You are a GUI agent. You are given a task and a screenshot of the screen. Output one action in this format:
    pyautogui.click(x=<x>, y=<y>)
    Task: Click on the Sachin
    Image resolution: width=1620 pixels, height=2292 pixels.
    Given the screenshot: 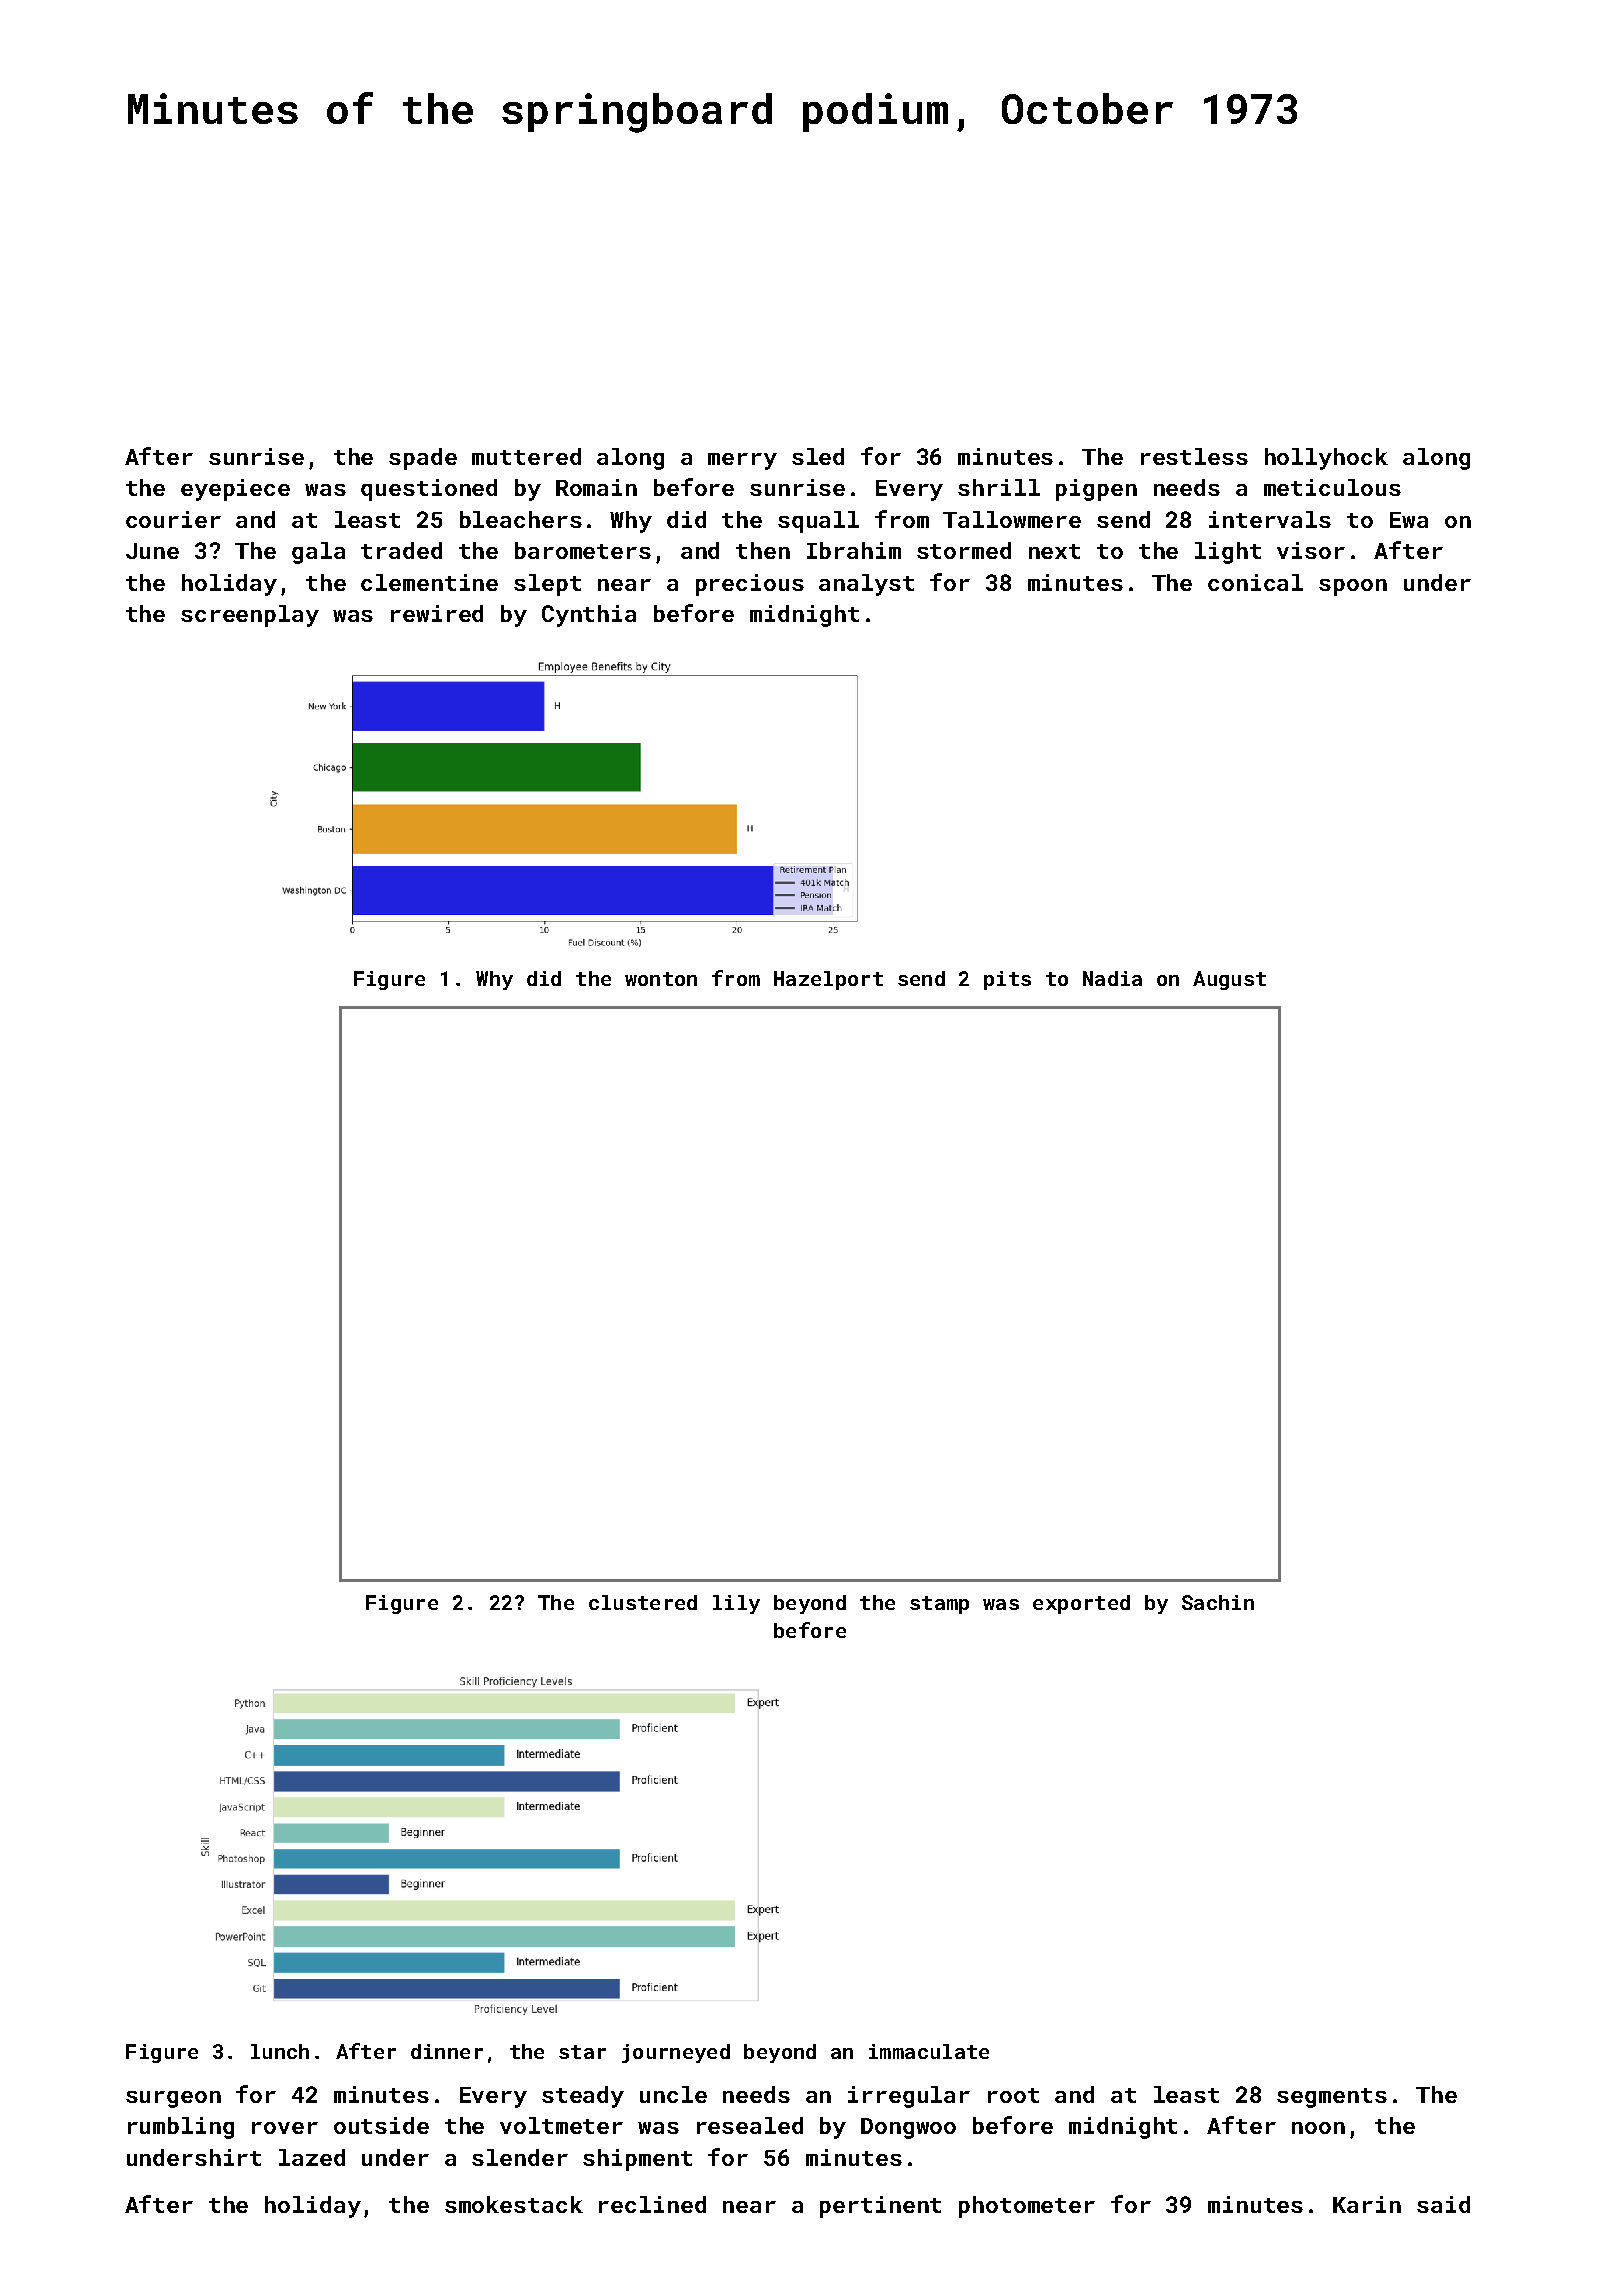 What is the action you would take?
    pyautogui.click(x=1218, y=1602)
